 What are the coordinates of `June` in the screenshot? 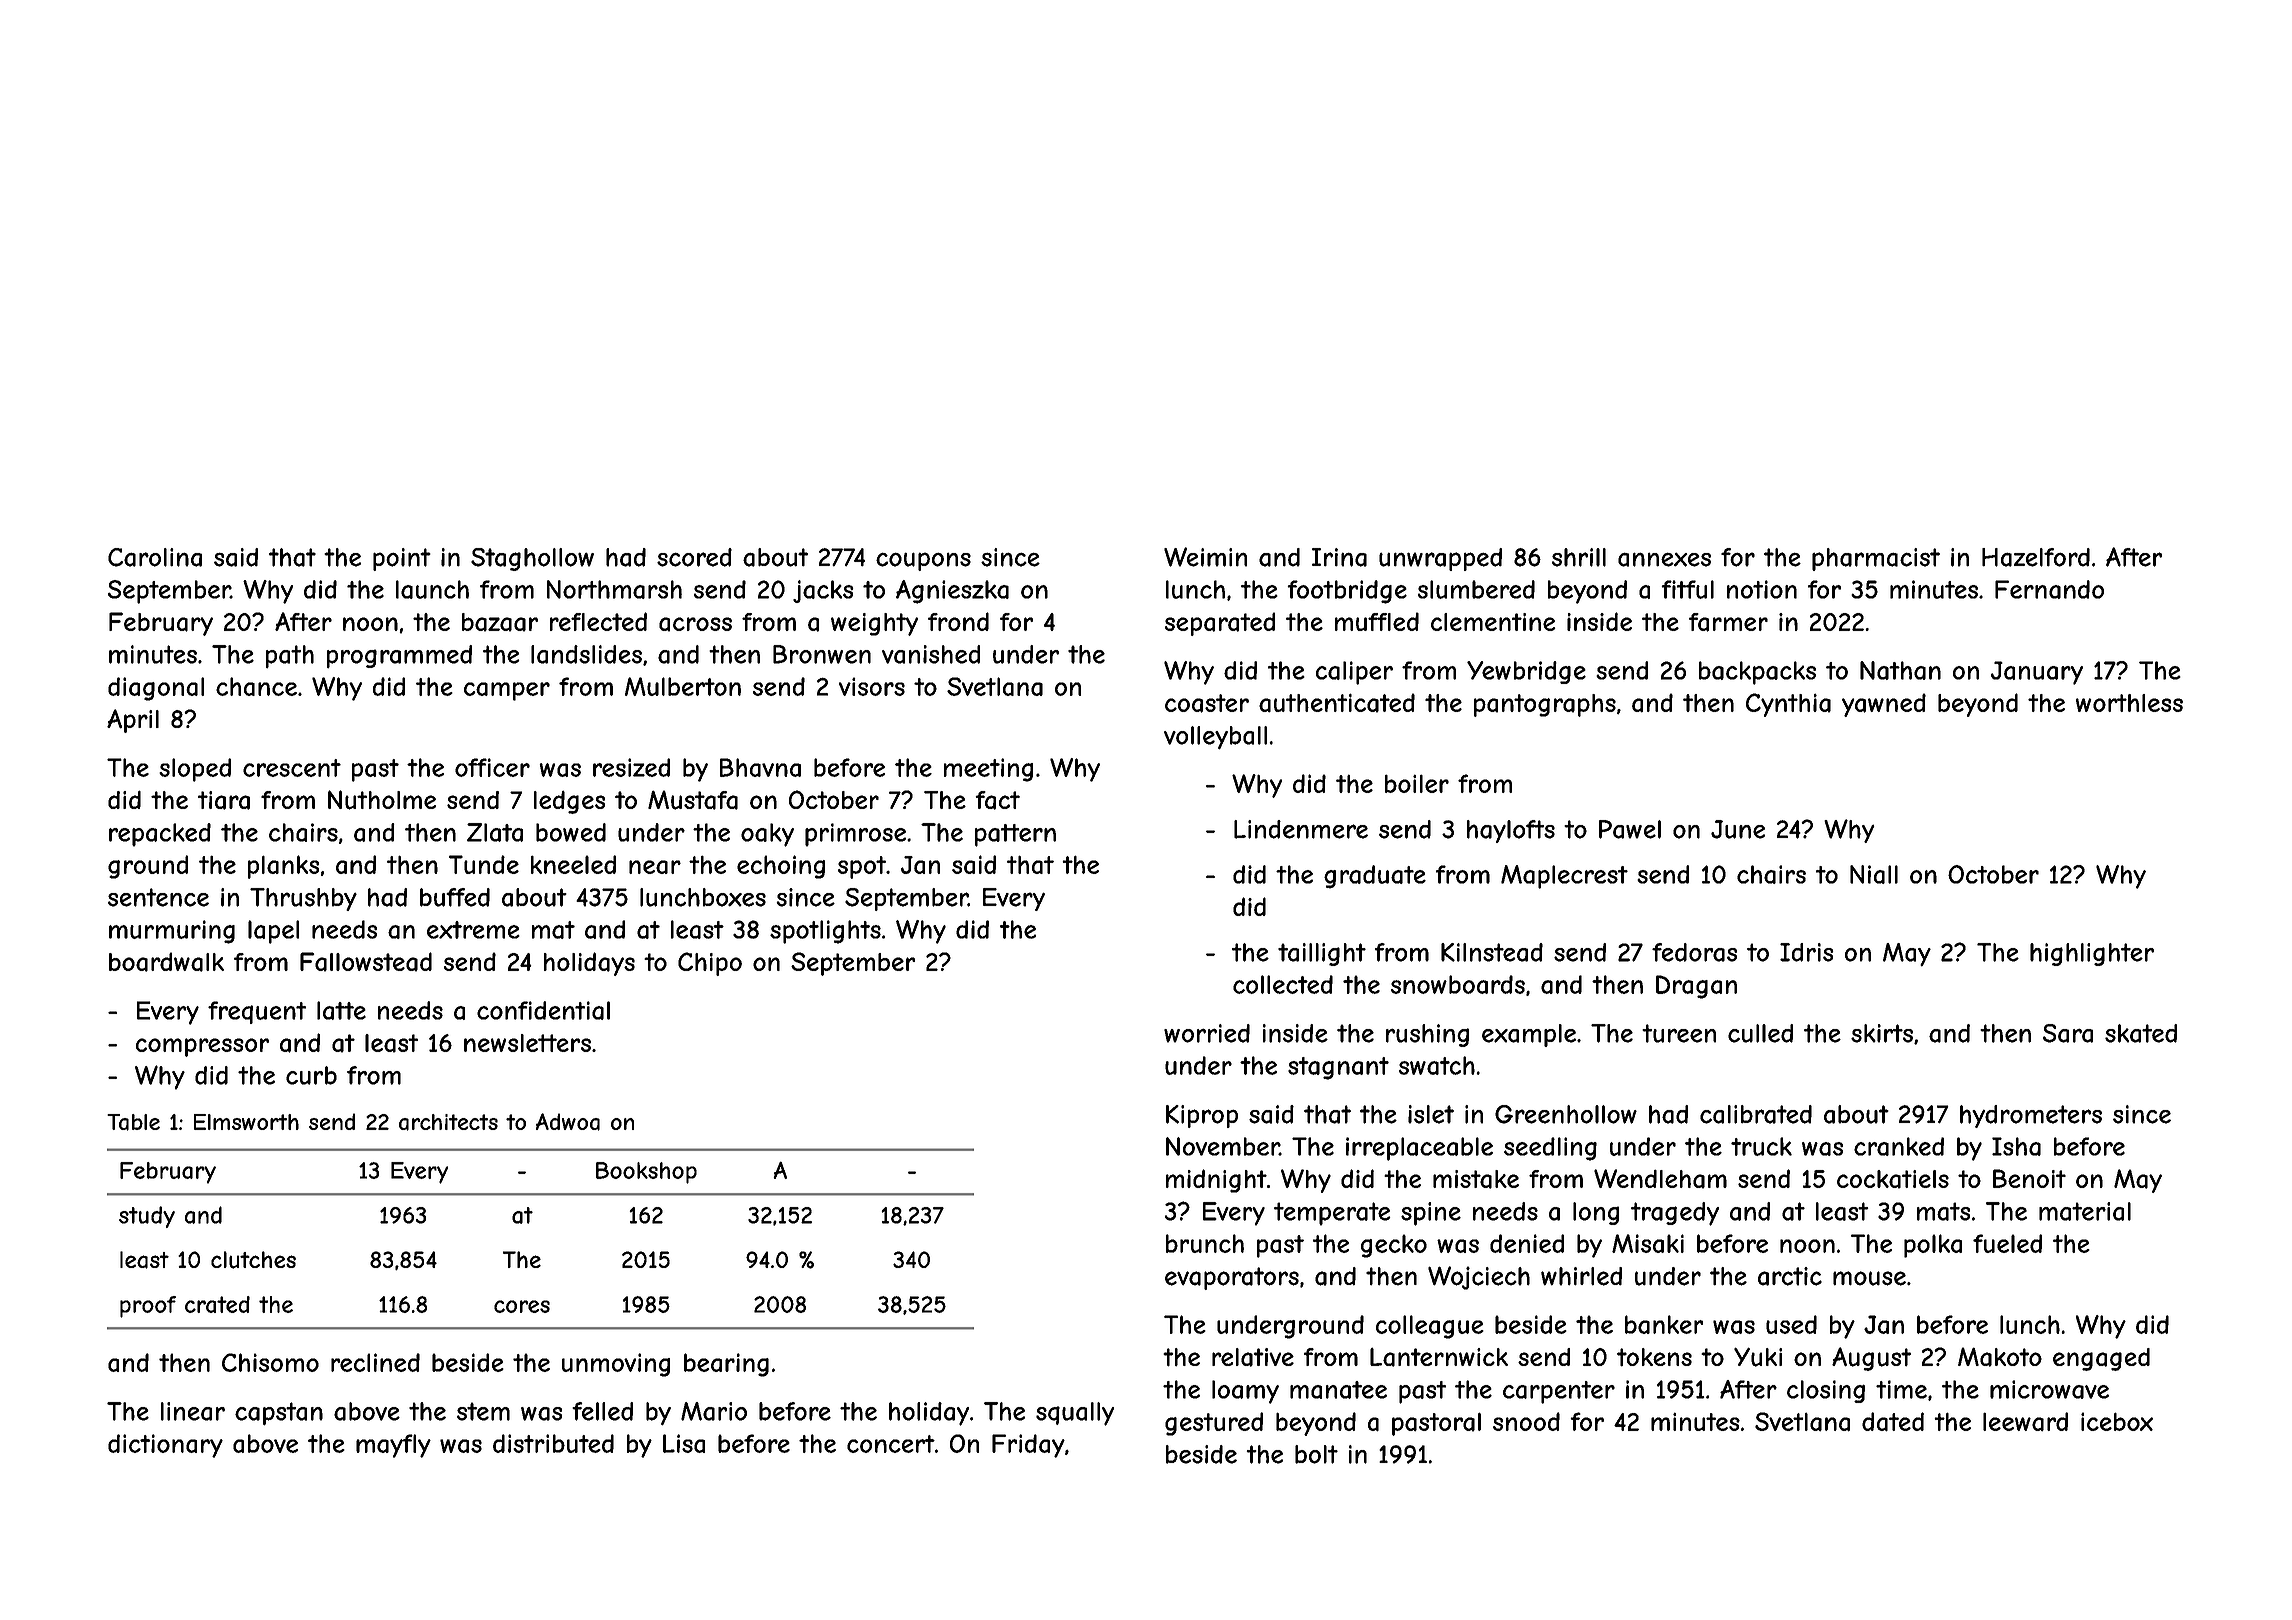 It's located at (1738, 829).
